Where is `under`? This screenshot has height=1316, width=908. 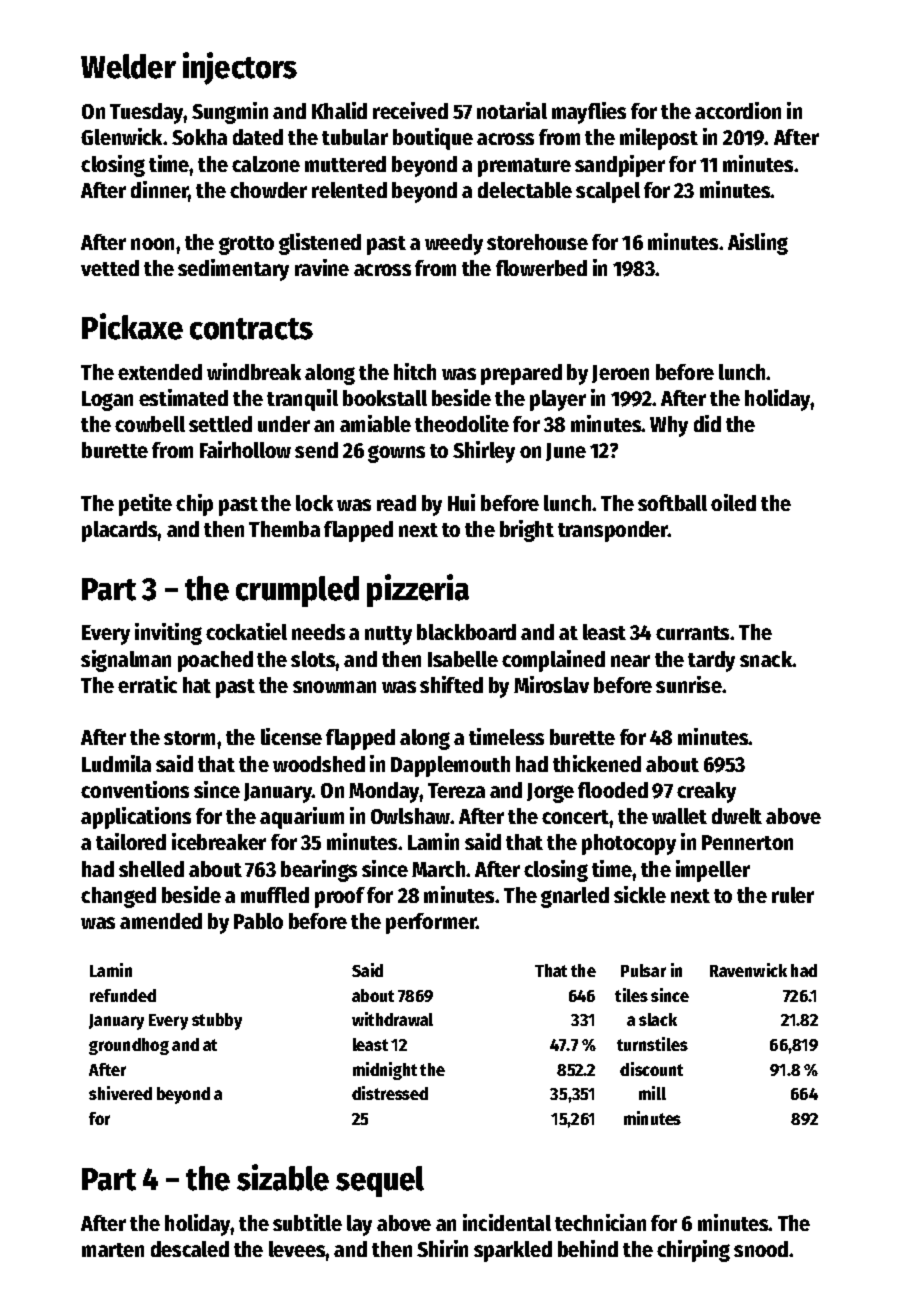 under is located at coordinates (284, 424).
